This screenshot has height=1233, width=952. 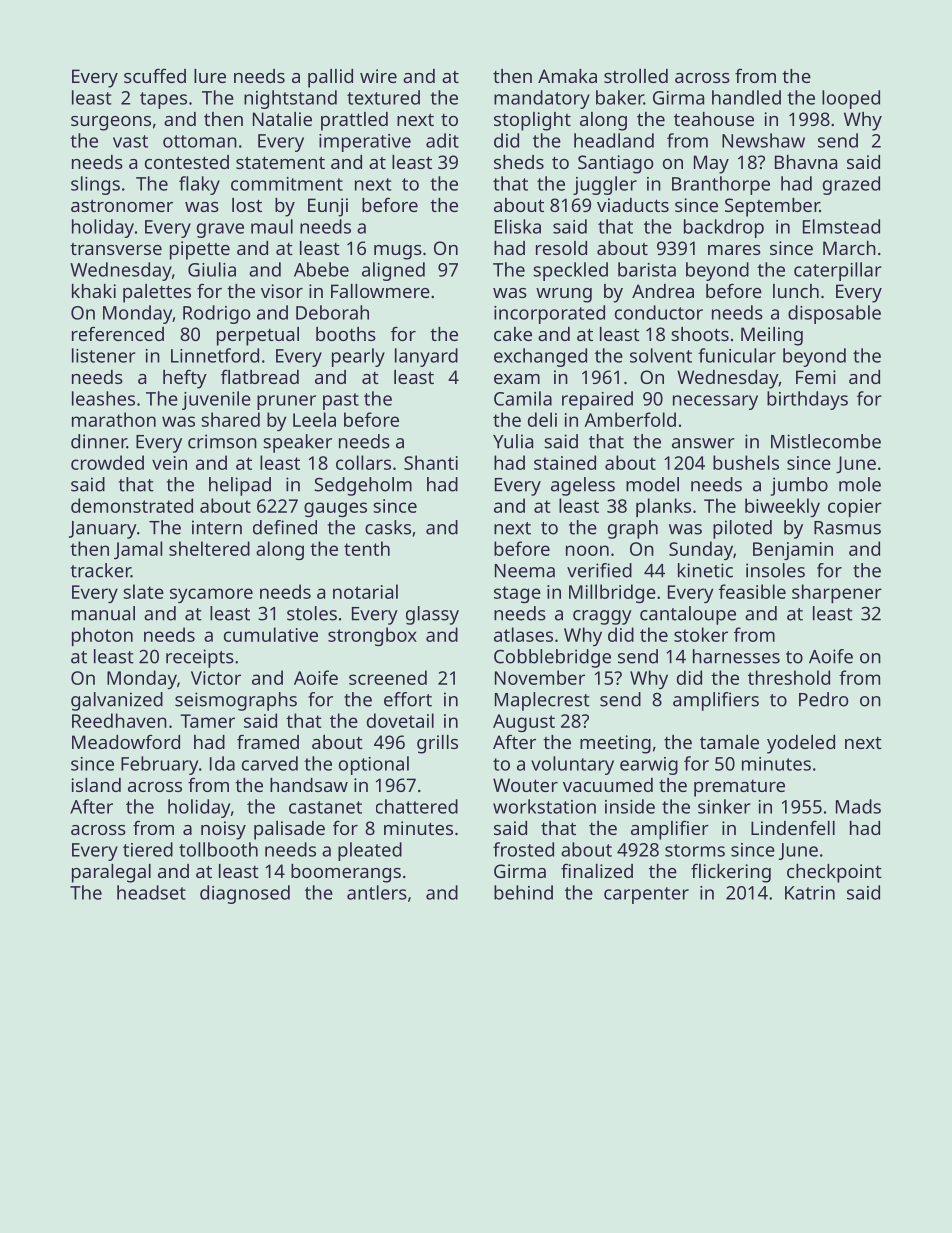 What do you see at coordinates (148, 849) in the screenshot?
I see `tiered` at bounding box center [148, 849].
